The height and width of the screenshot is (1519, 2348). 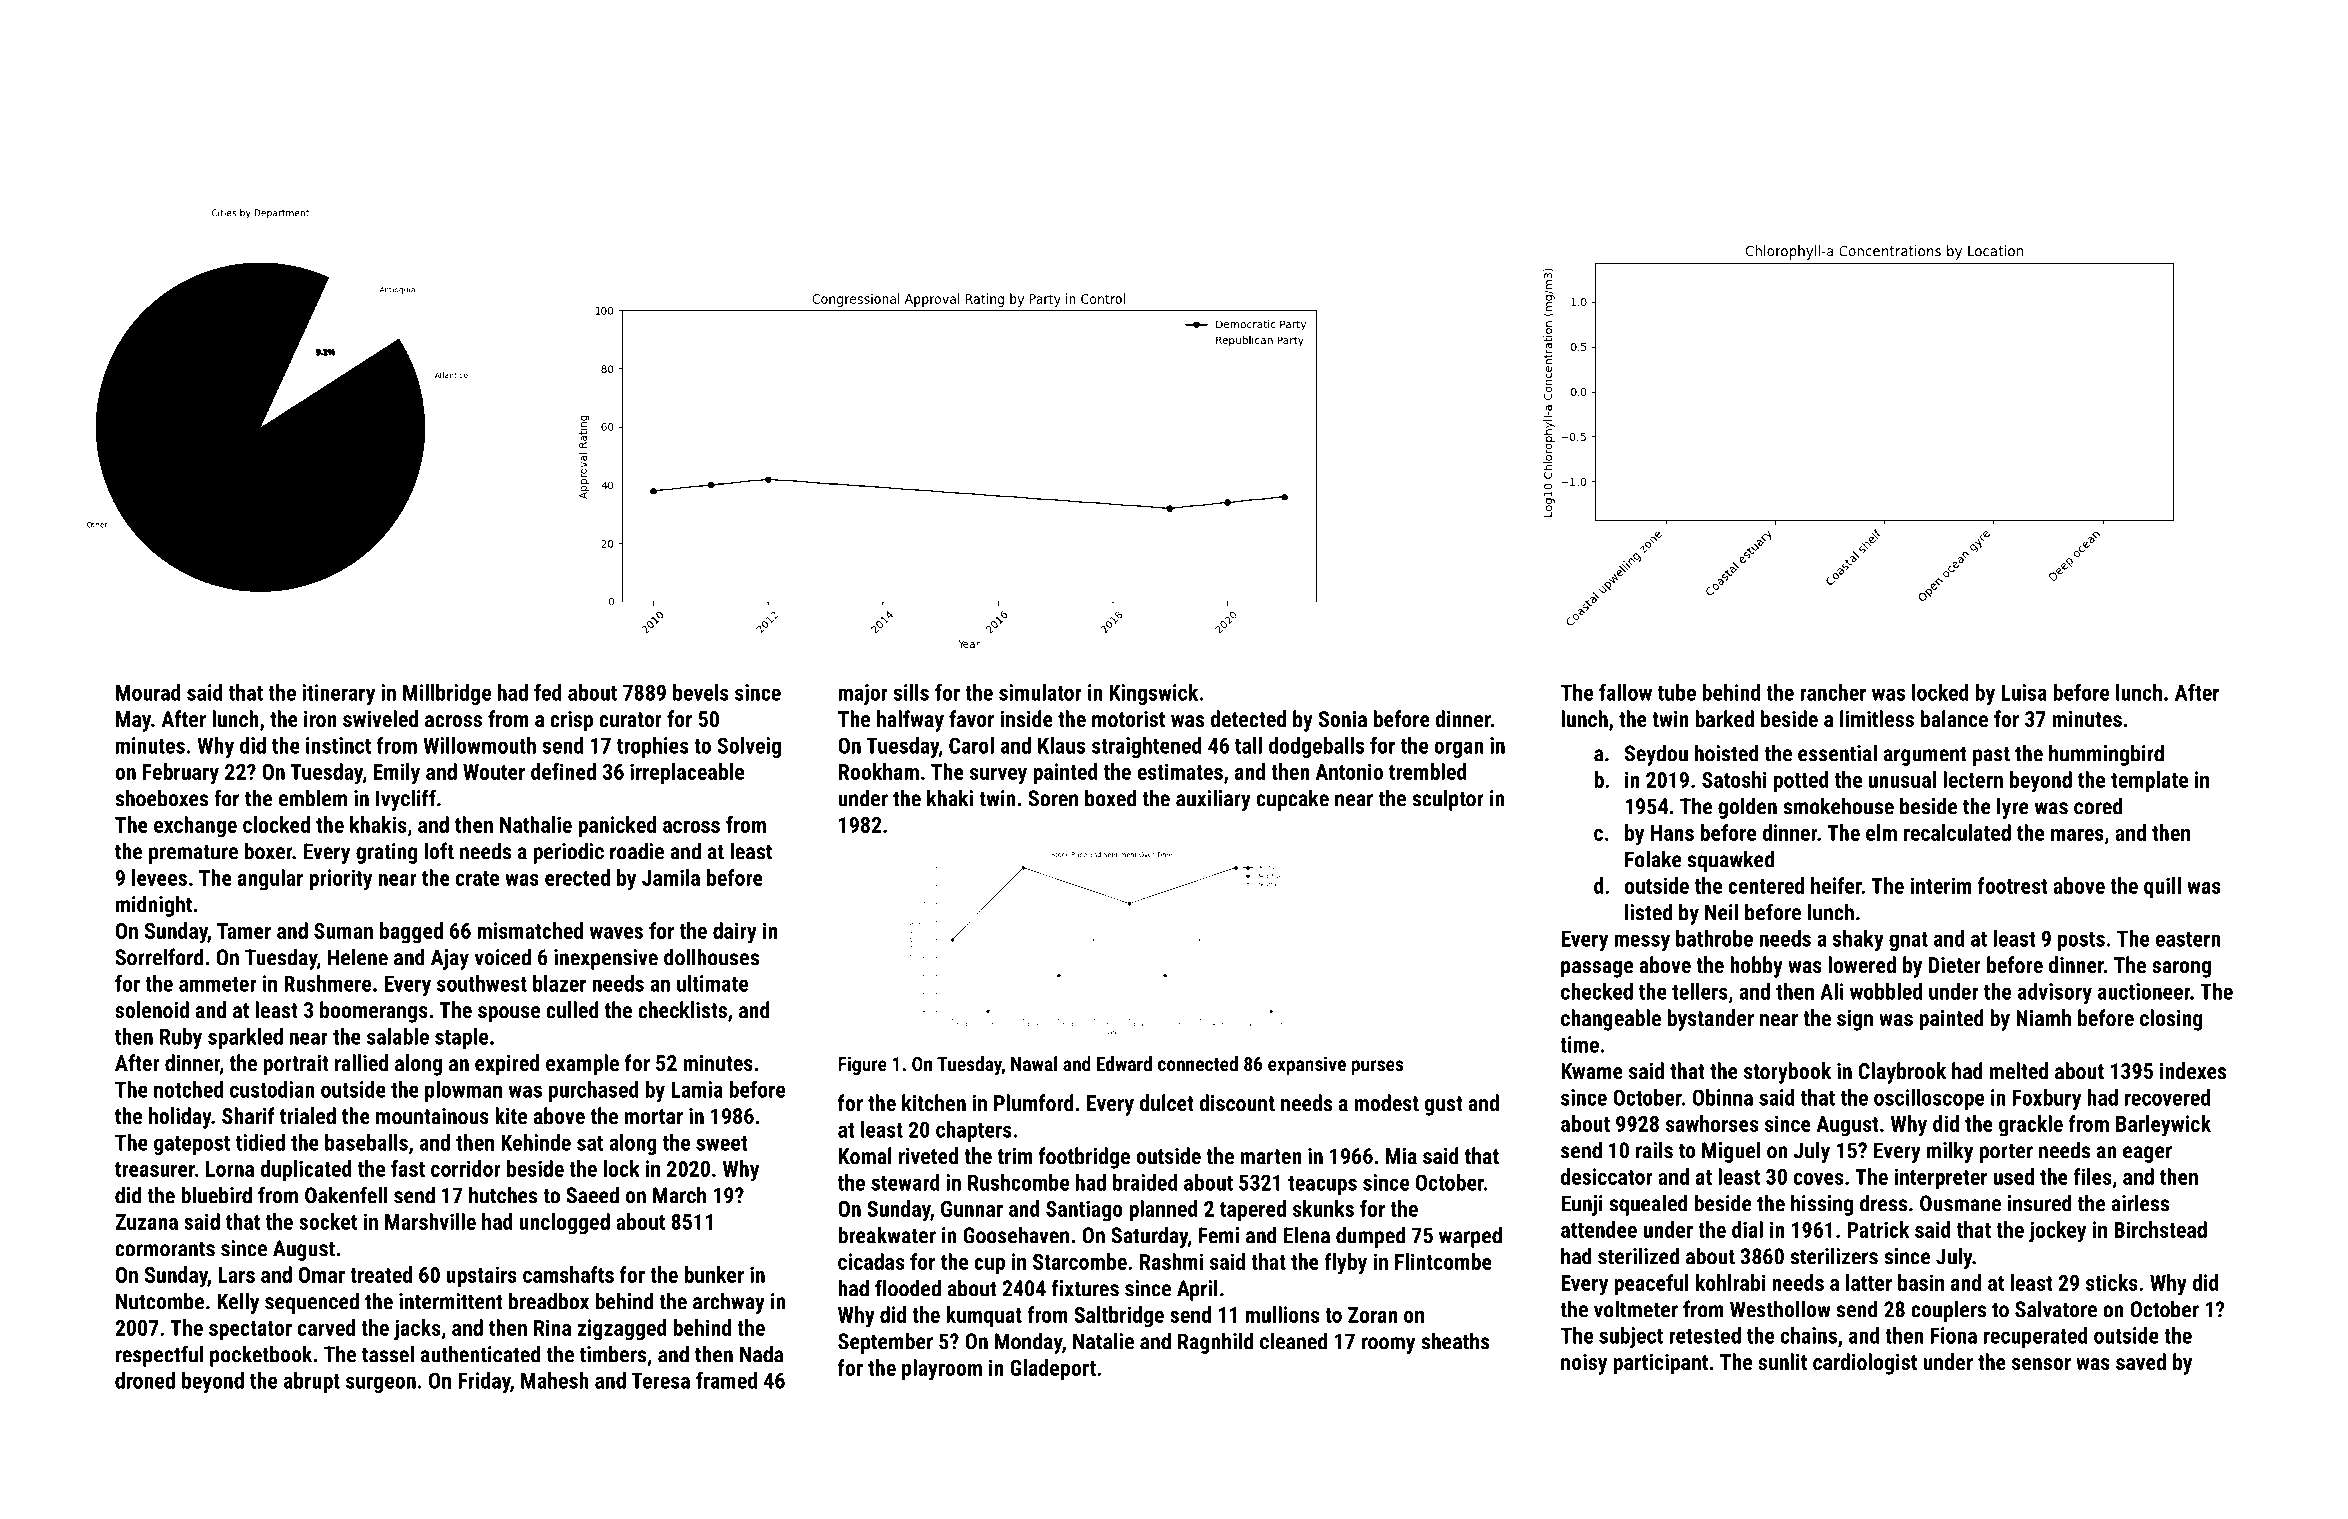 What do you see at coordinates (911, 692) in the screenshot?
I see `sills` at bounding box center [911, 692].
